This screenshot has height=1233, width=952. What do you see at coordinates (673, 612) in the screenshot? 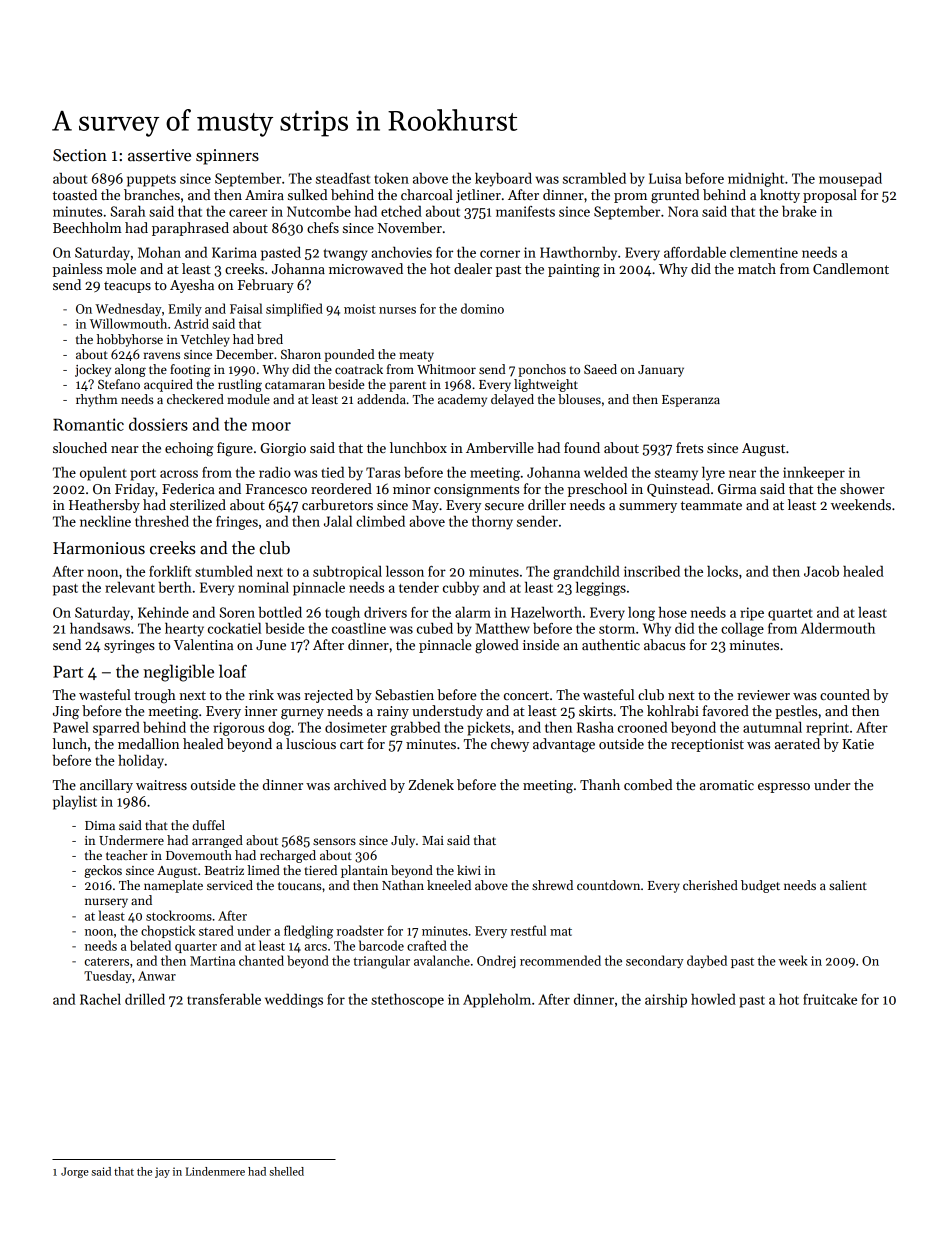
I see `hose` at bounding box center [673, 612].
